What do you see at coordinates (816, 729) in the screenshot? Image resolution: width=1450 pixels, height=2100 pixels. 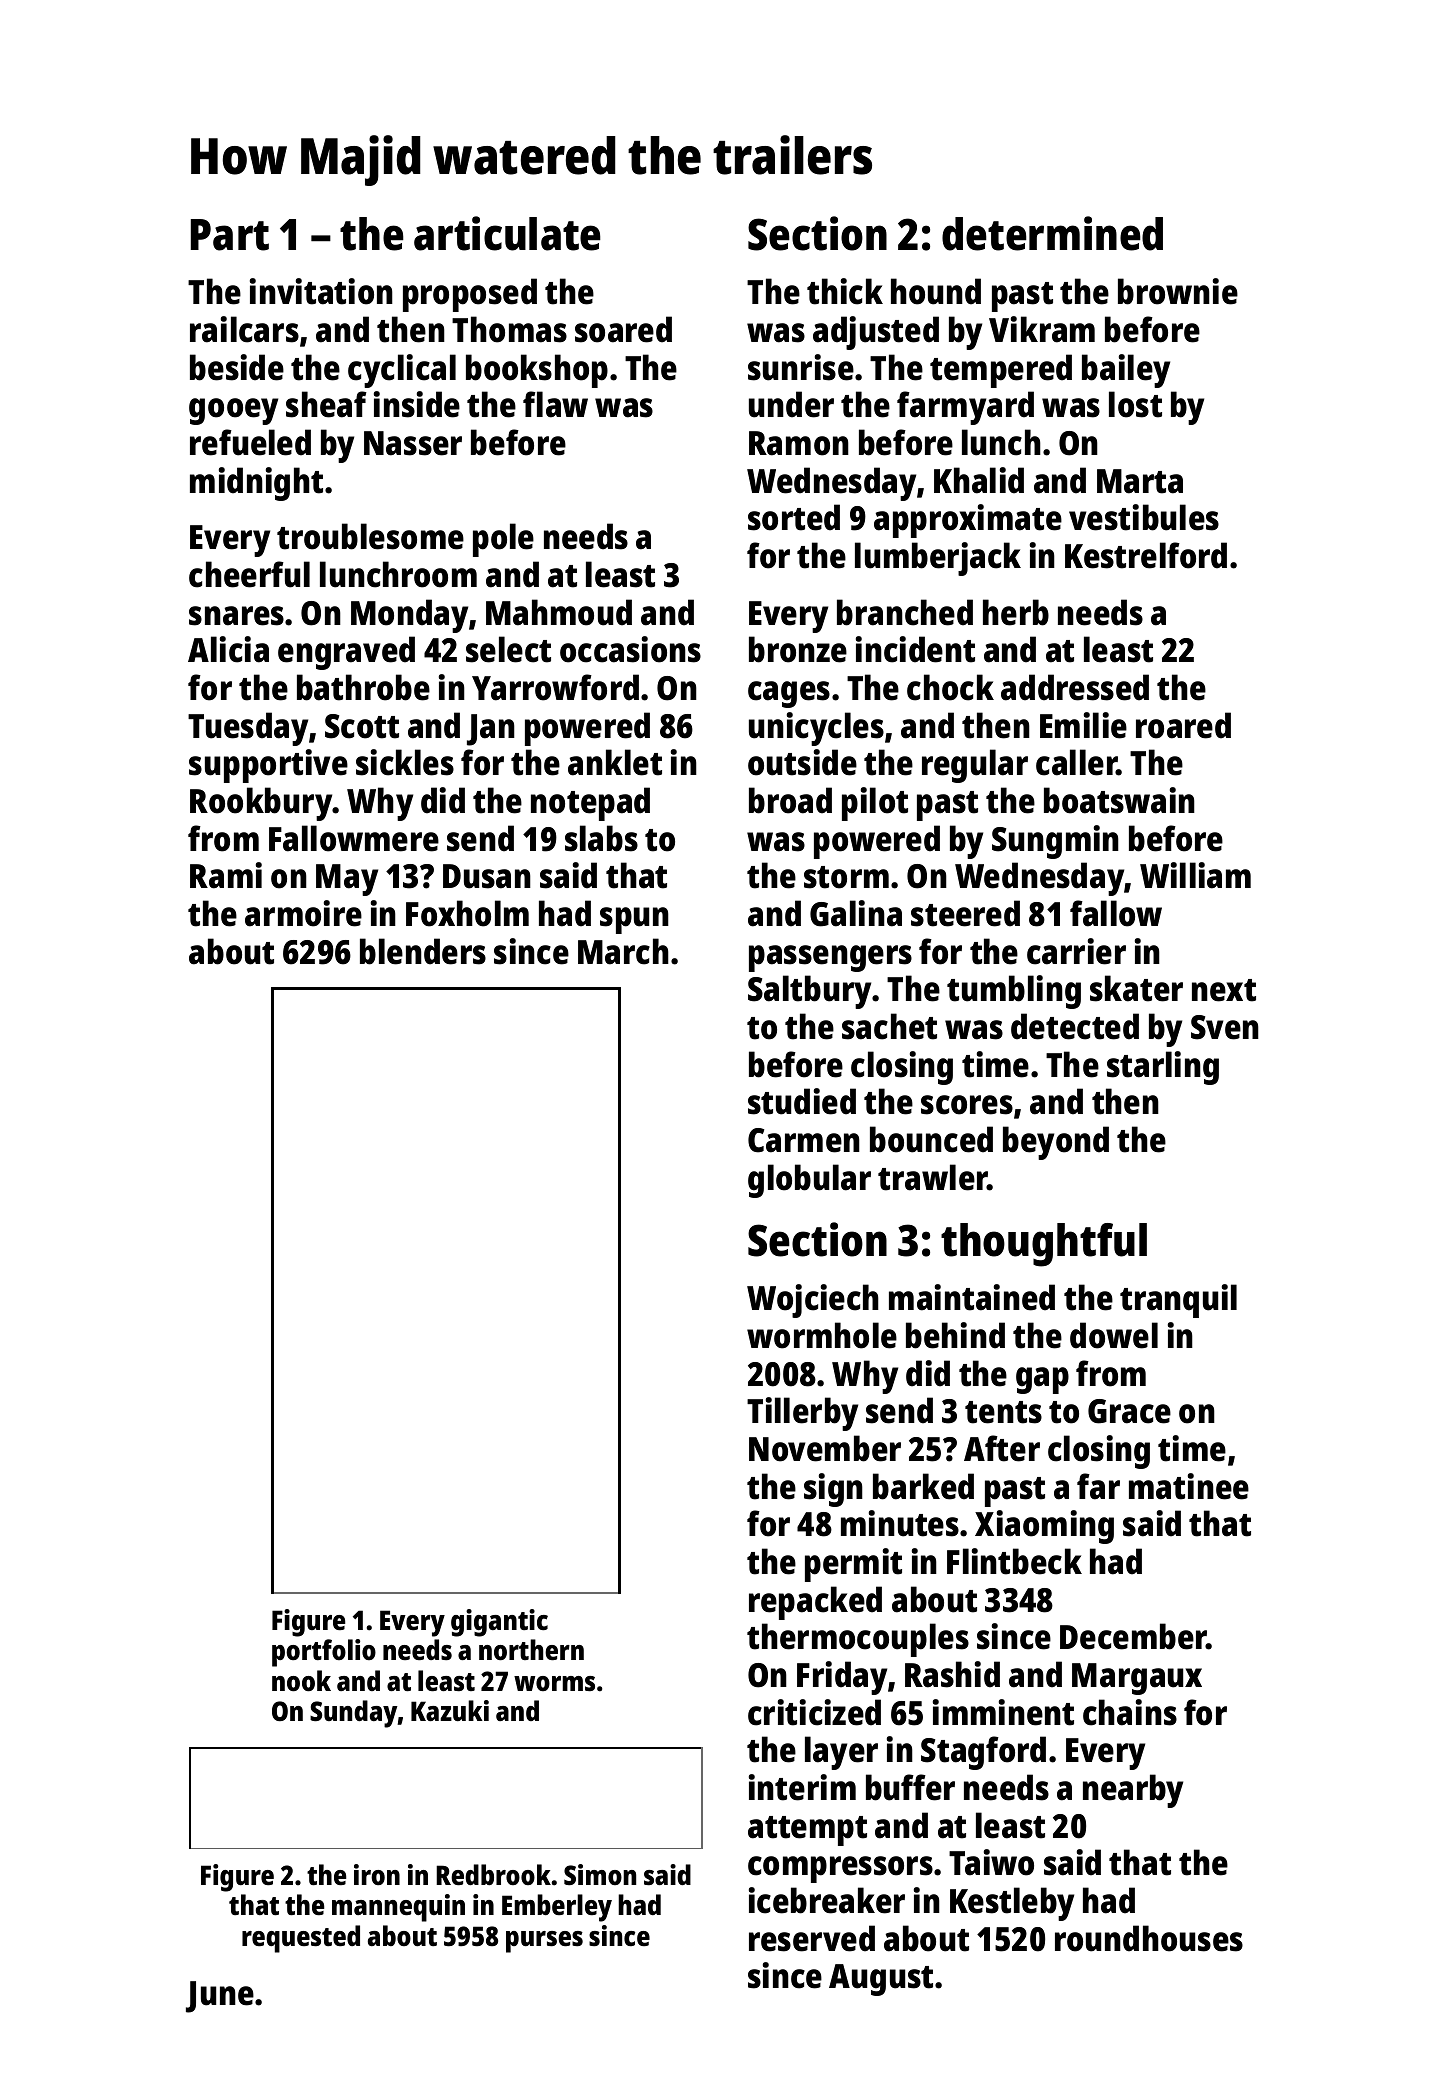 I see `unicycles` at bounding box center [816, 729].
